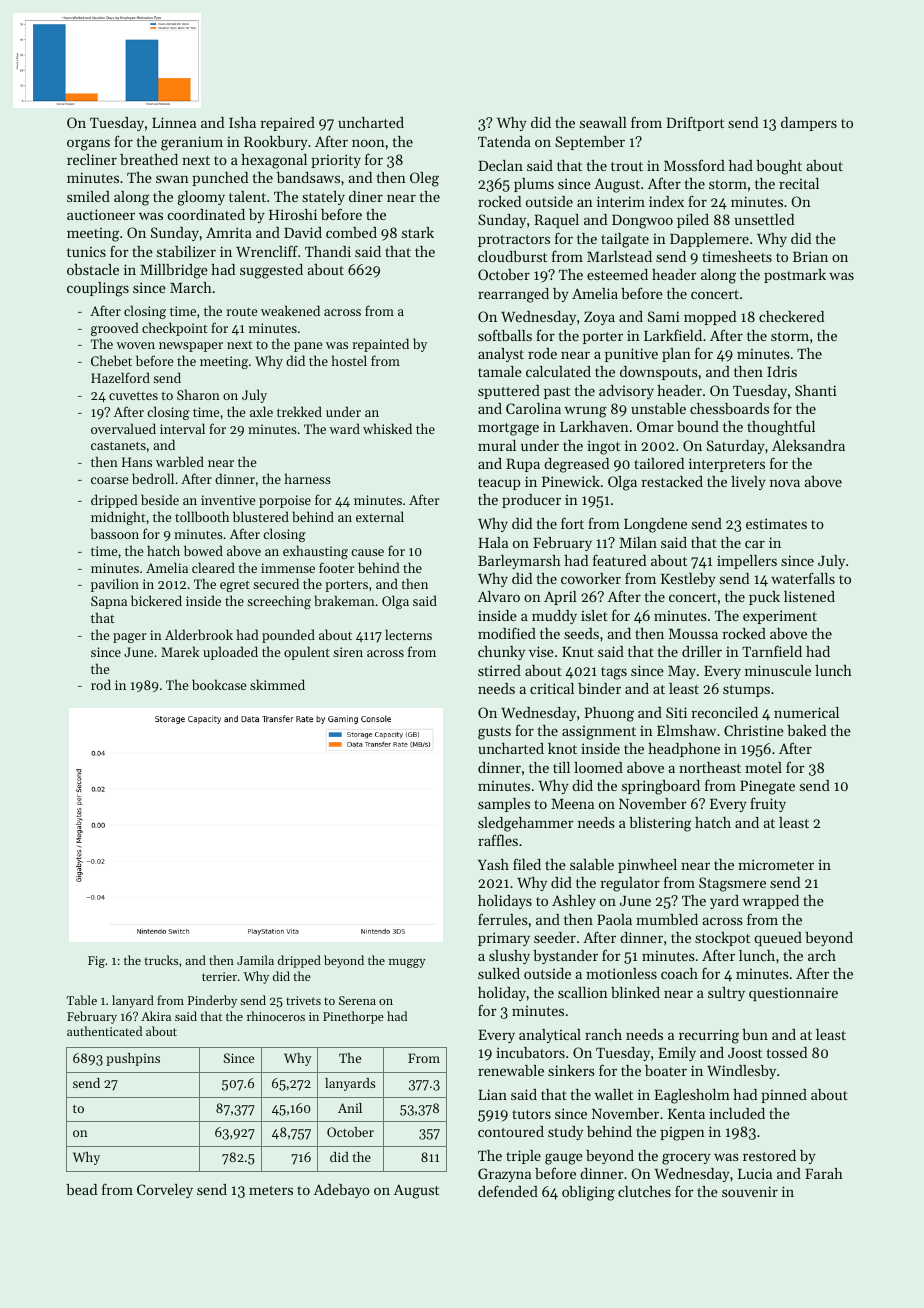  Describe the element at coordinates (261, 516) in the screenshot. I see `blustered` at that location.
